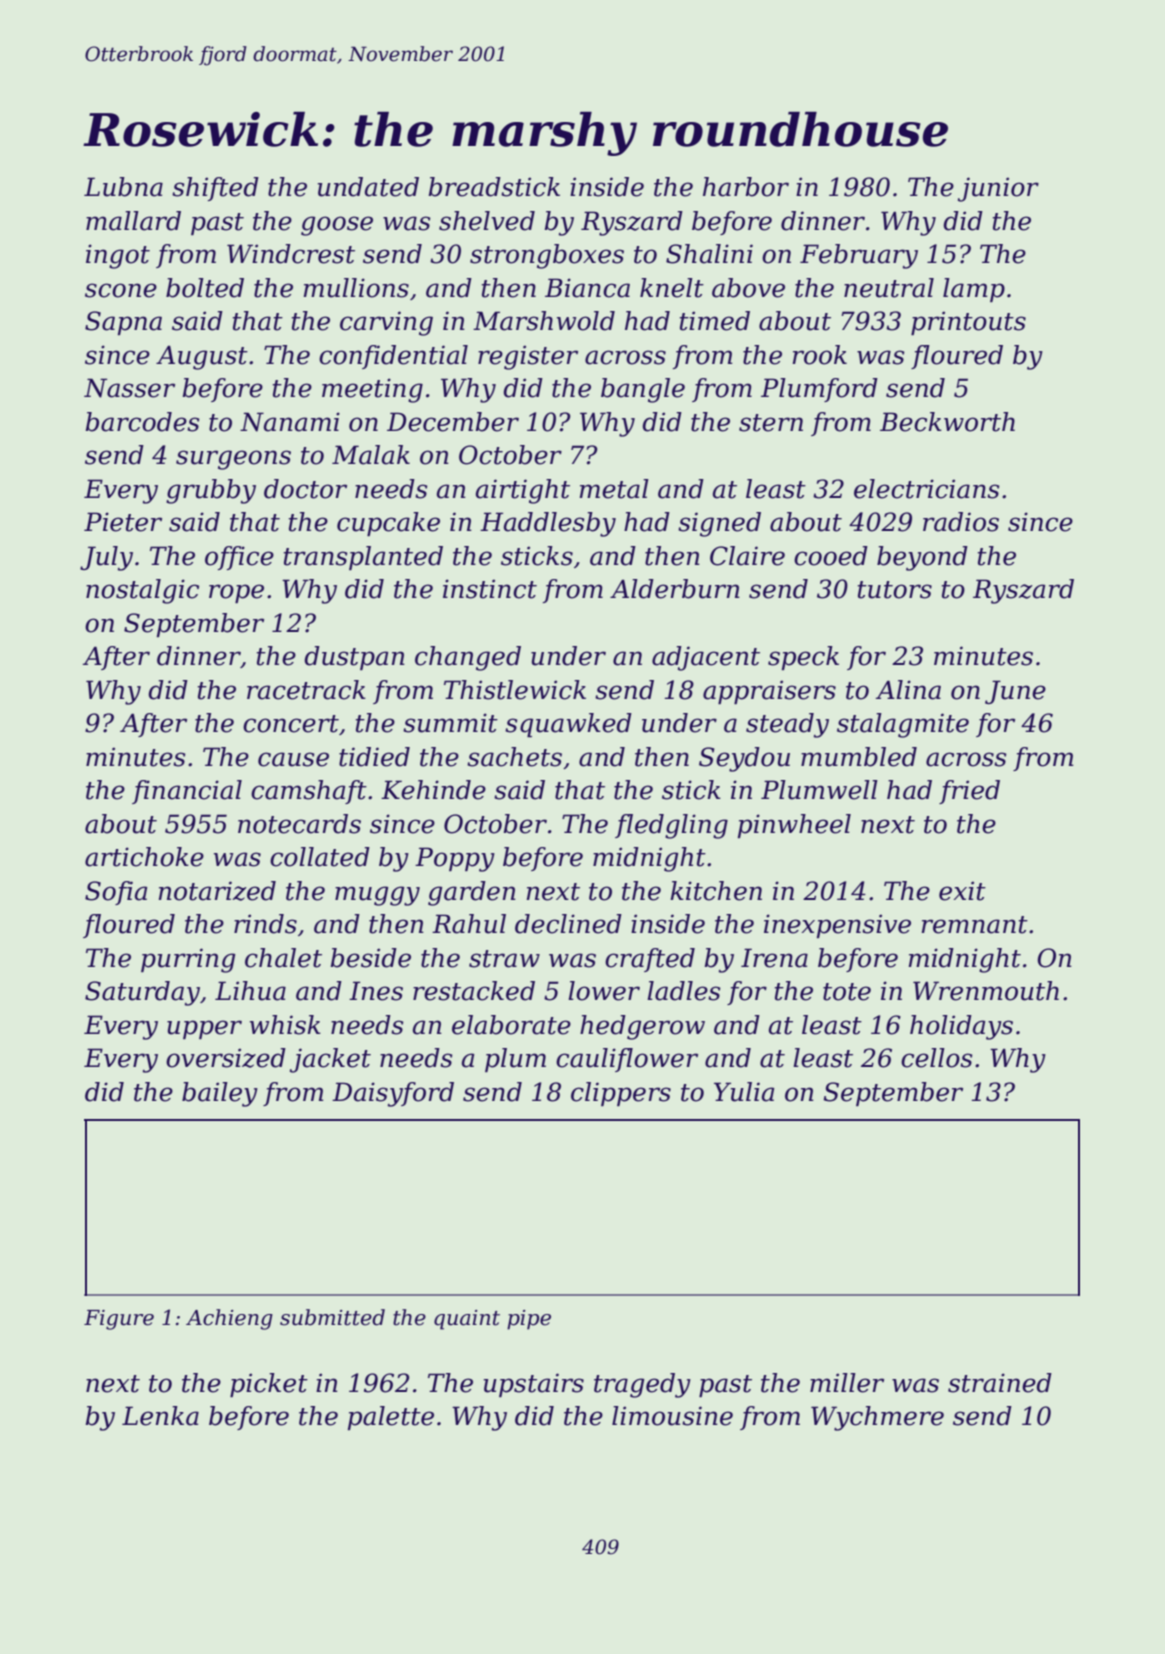 The width and height of the document is (1165, 1654). What do you see at coordinates (1000, 1383) in the document?
I see `strained` at bounding box center [1000, 1383].
